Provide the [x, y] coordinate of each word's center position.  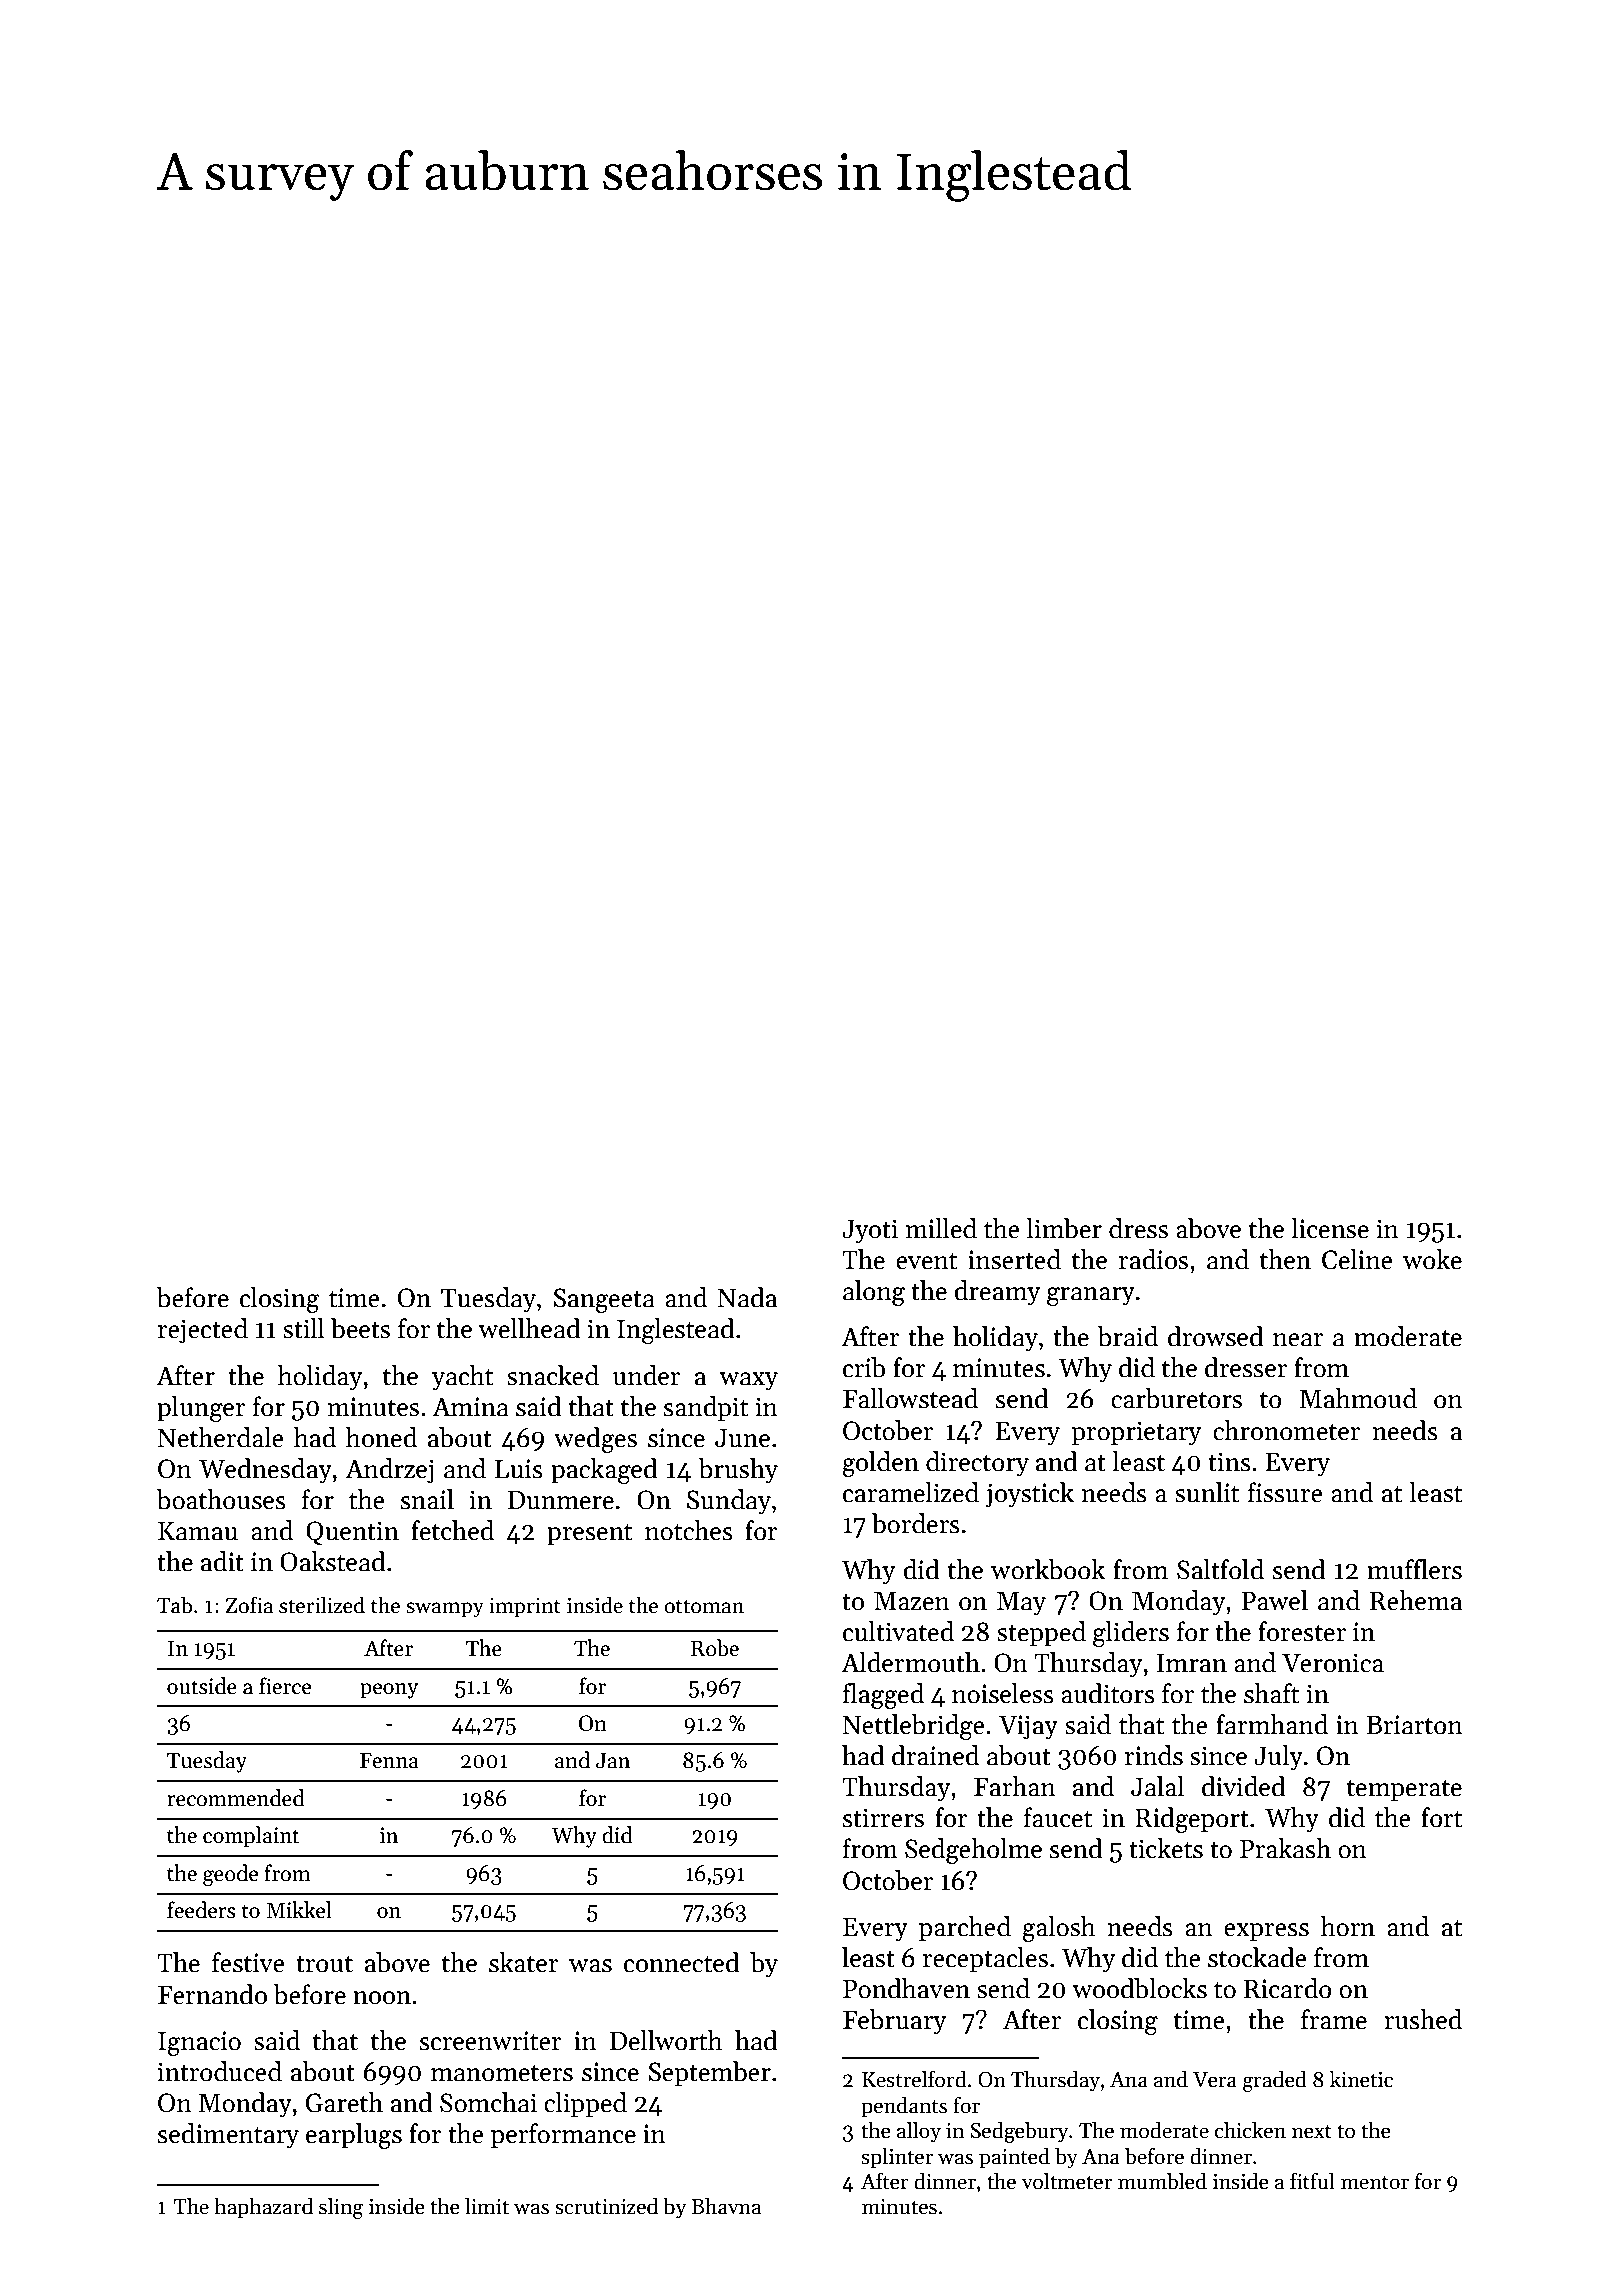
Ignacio [199, 2043]
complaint [251, 1837]
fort [1441, 1817]
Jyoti [870, 1231]
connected [682, 1962]
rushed [1423, 2019]
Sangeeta [604, 1300]
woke [1432, 1259]
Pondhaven [906, 1988]
